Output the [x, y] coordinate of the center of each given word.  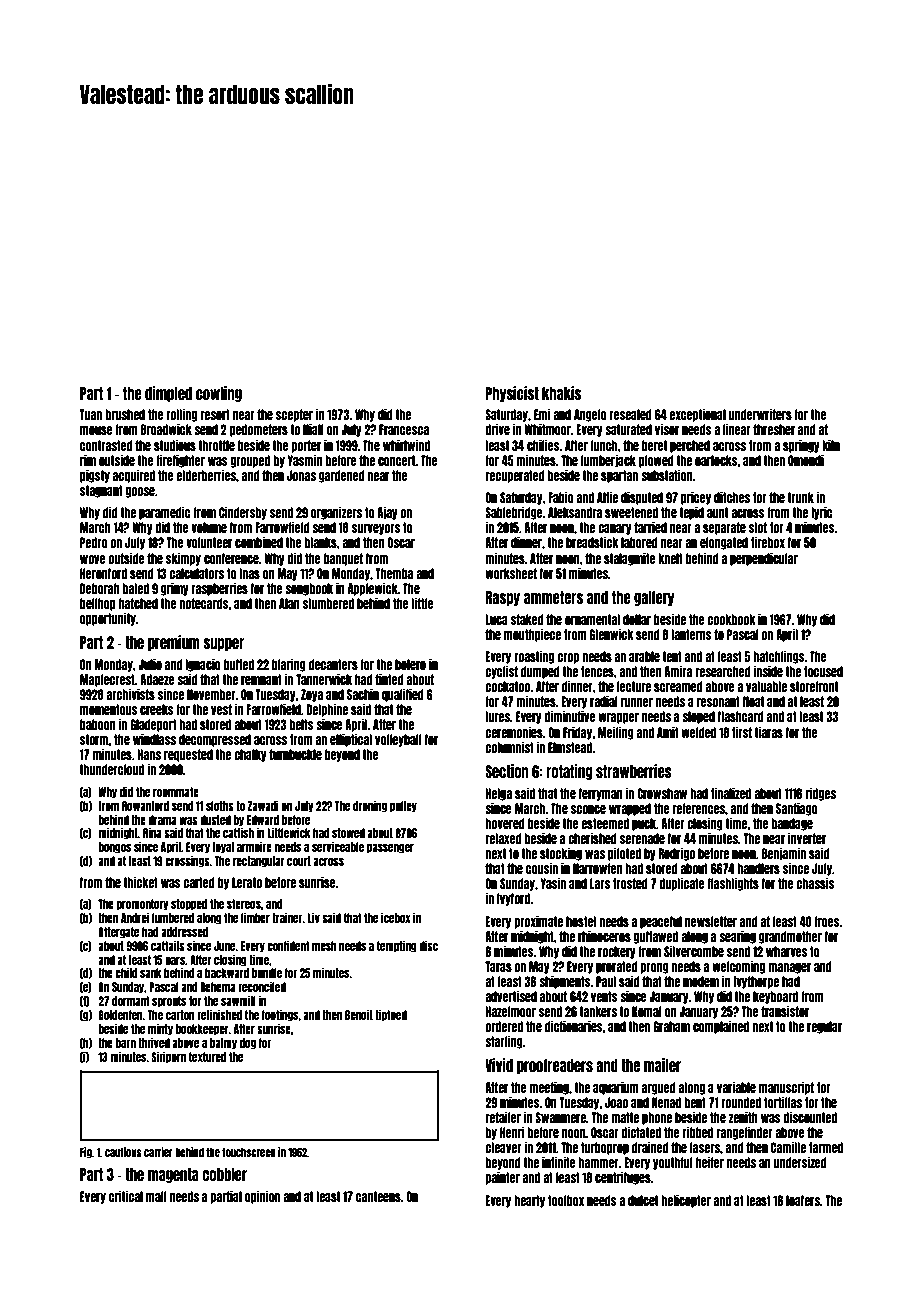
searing [737, 937]
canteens [378, 1196]
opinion [262, 1197]
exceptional [697, 415]
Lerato [247, 882]
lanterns [691, 634]
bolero [410, 664]
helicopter [686, 1201]
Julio [150, 664]
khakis [561, 393]
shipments [565, 982]
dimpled [168, 394]
